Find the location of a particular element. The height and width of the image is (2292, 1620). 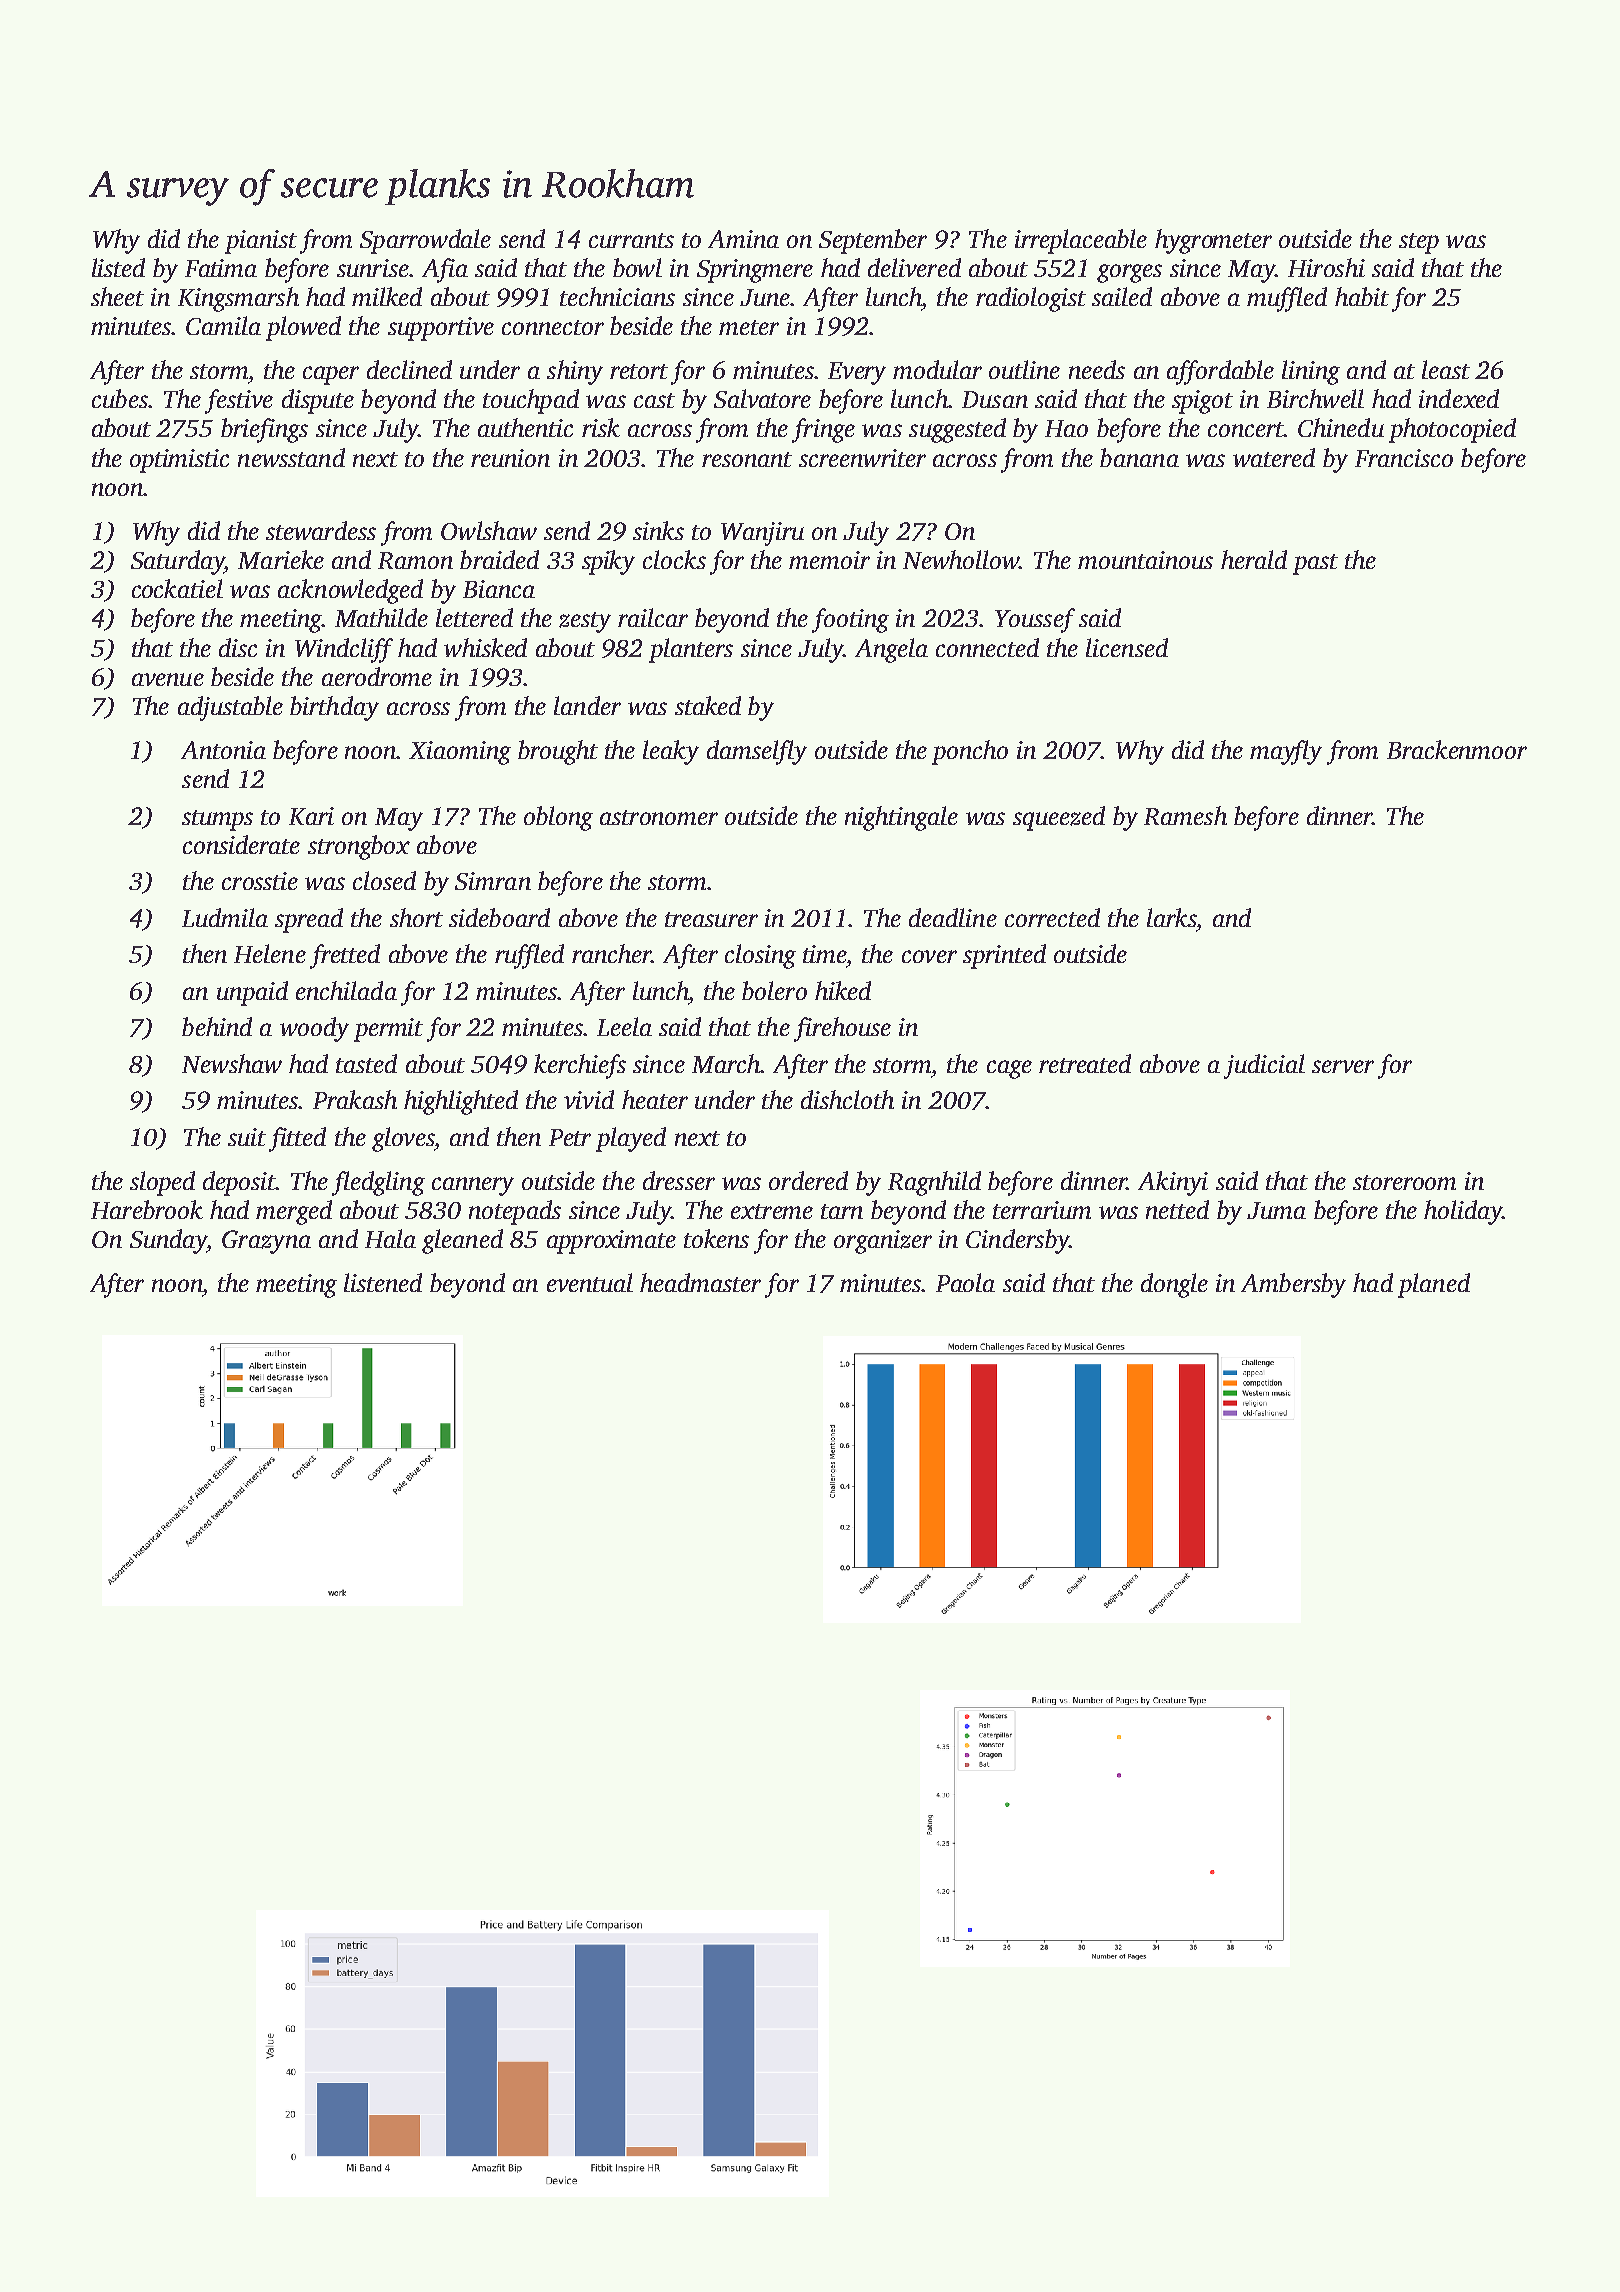

Ambersby is located at coordinates (1293, 1285).
